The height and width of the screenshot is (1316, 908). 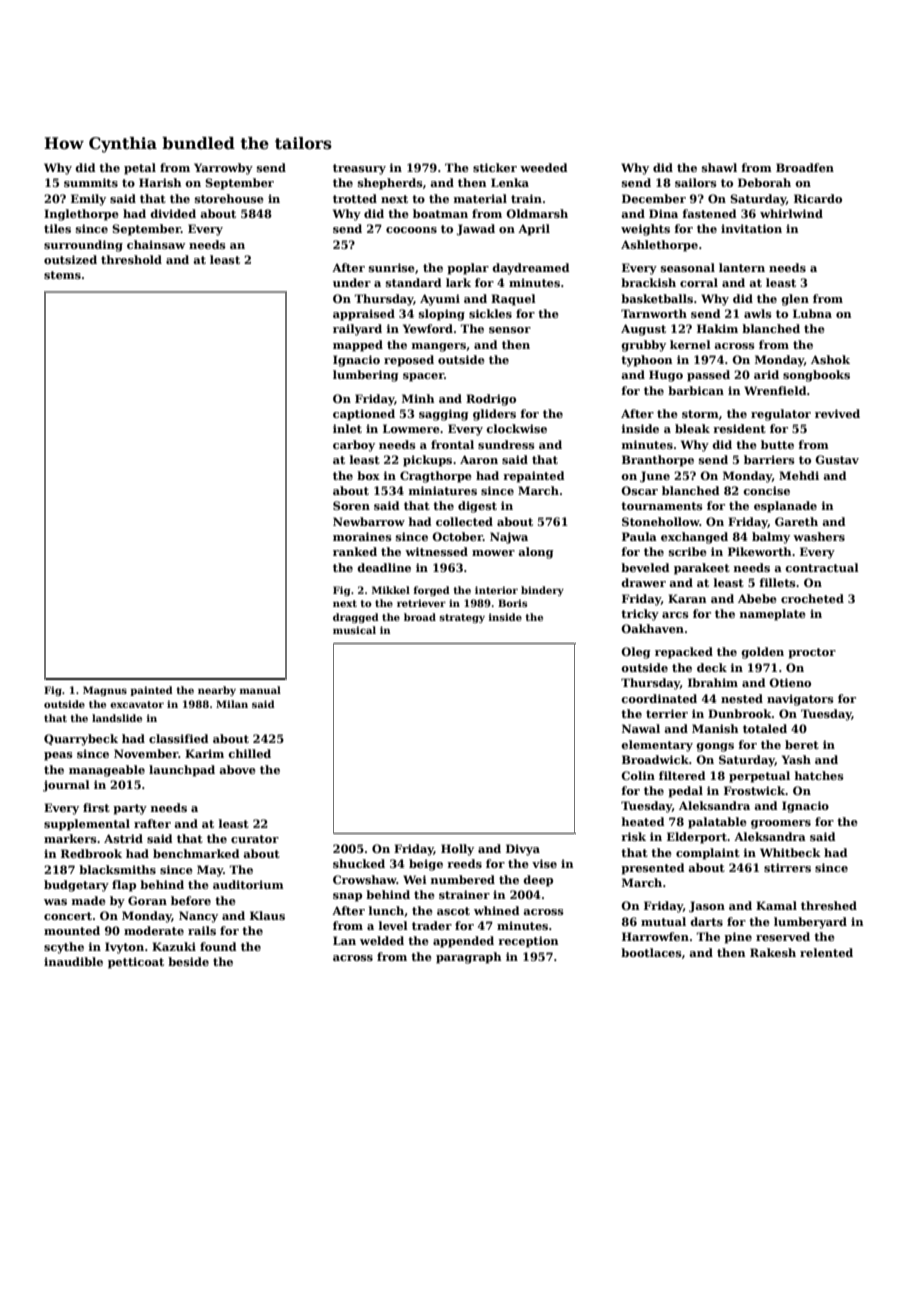 I want to click on strategy, so click(x=462, y=618).
